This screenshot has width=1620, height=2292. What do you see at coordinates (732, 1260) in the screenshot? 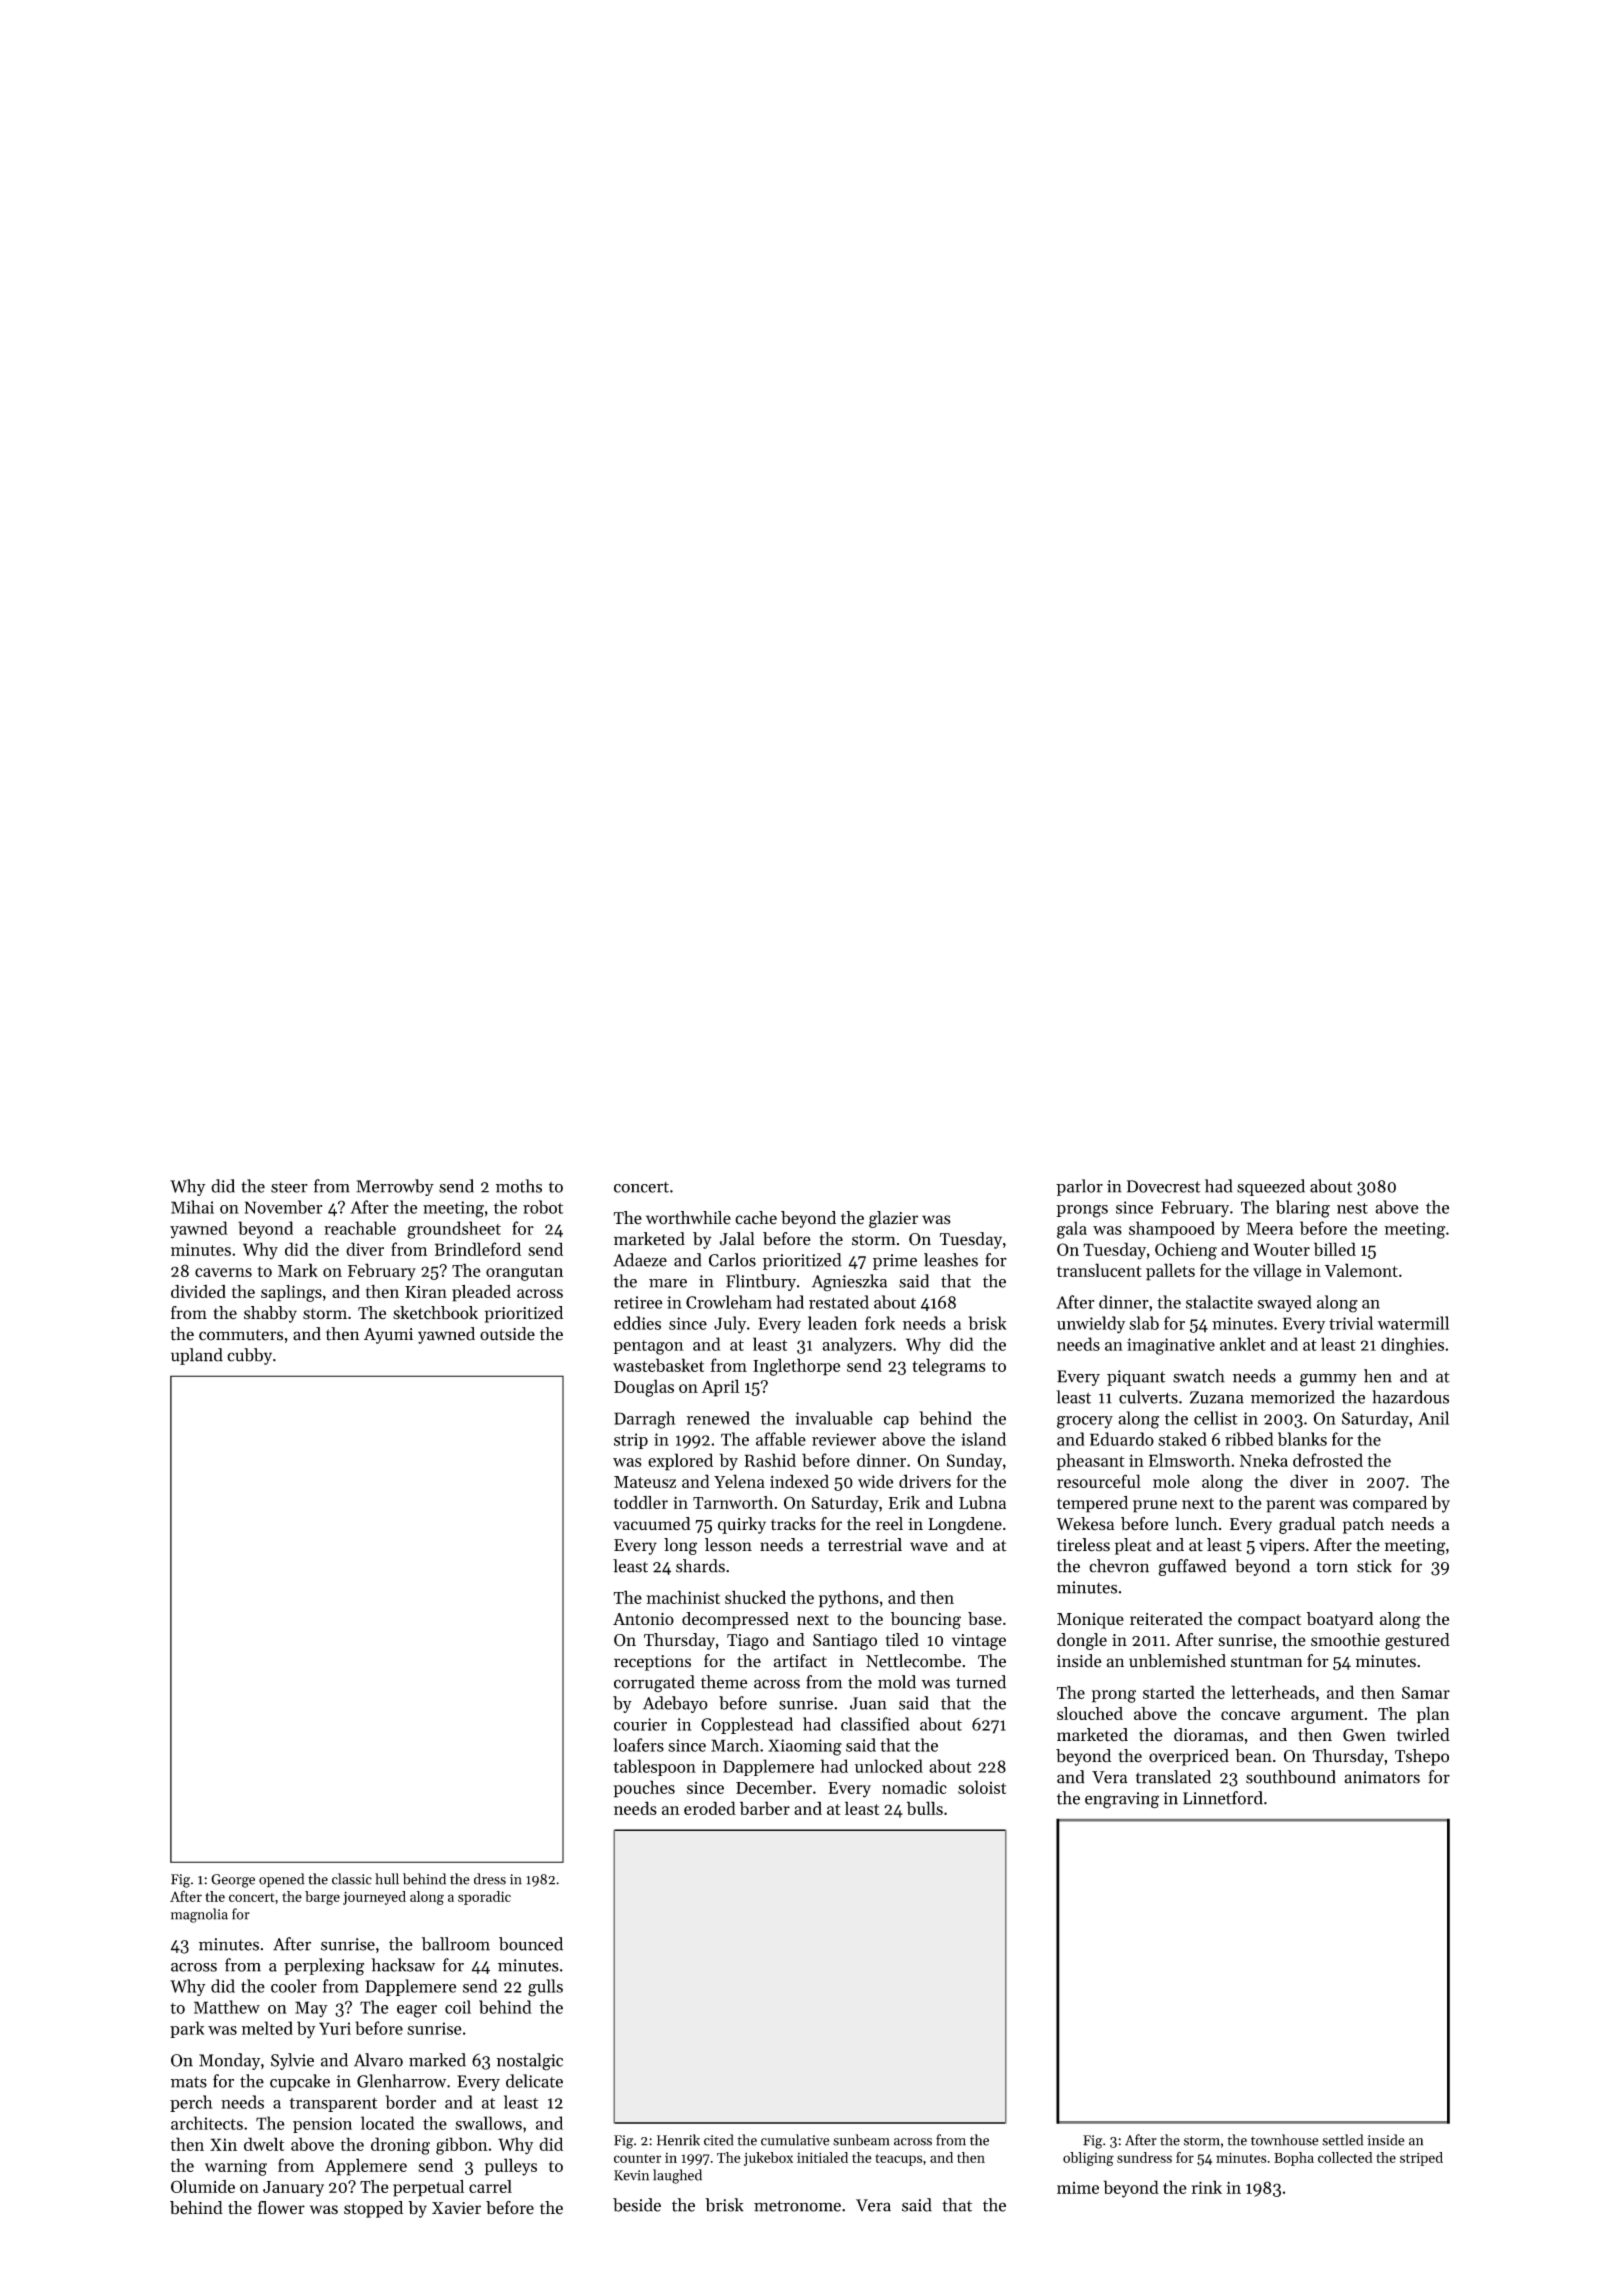
I see `Carlos` at bounding box center [732, 1260].
